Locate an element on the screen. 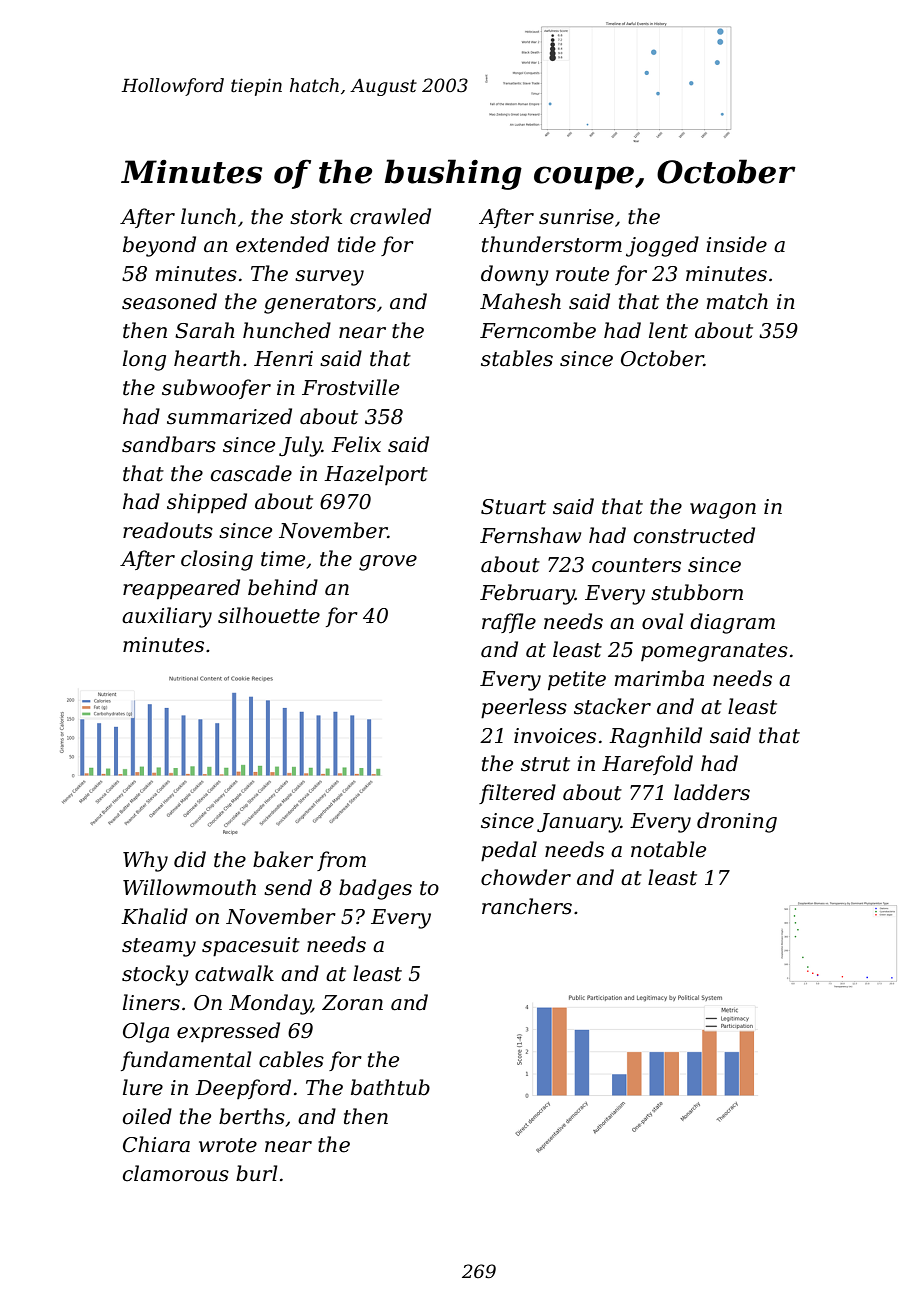 This screenshot has height=1311, width=924. Ragnhild is located at coordinates (655, 737).
